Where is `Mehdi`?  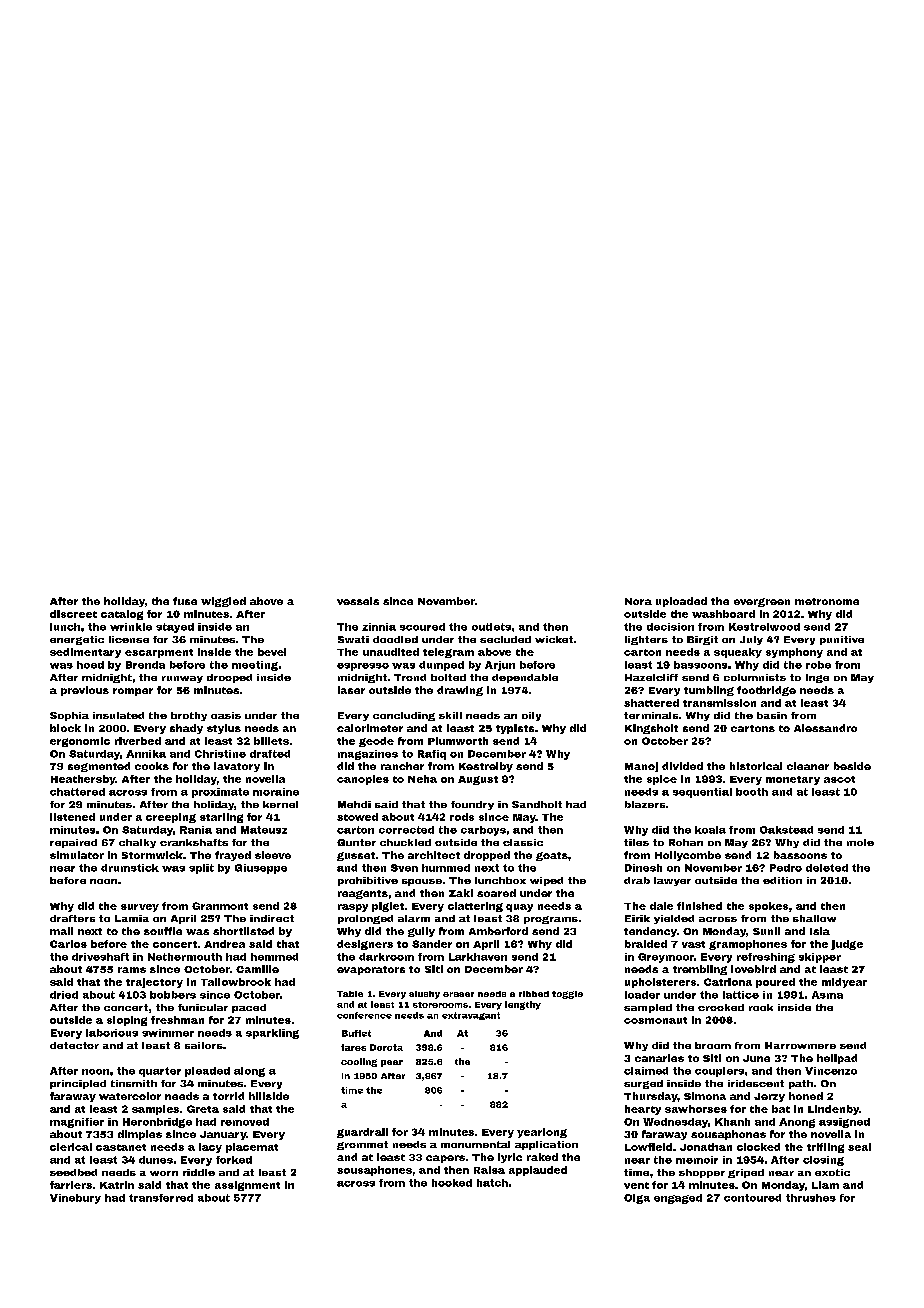 Mehdi is located at coordinates (354, 804).
